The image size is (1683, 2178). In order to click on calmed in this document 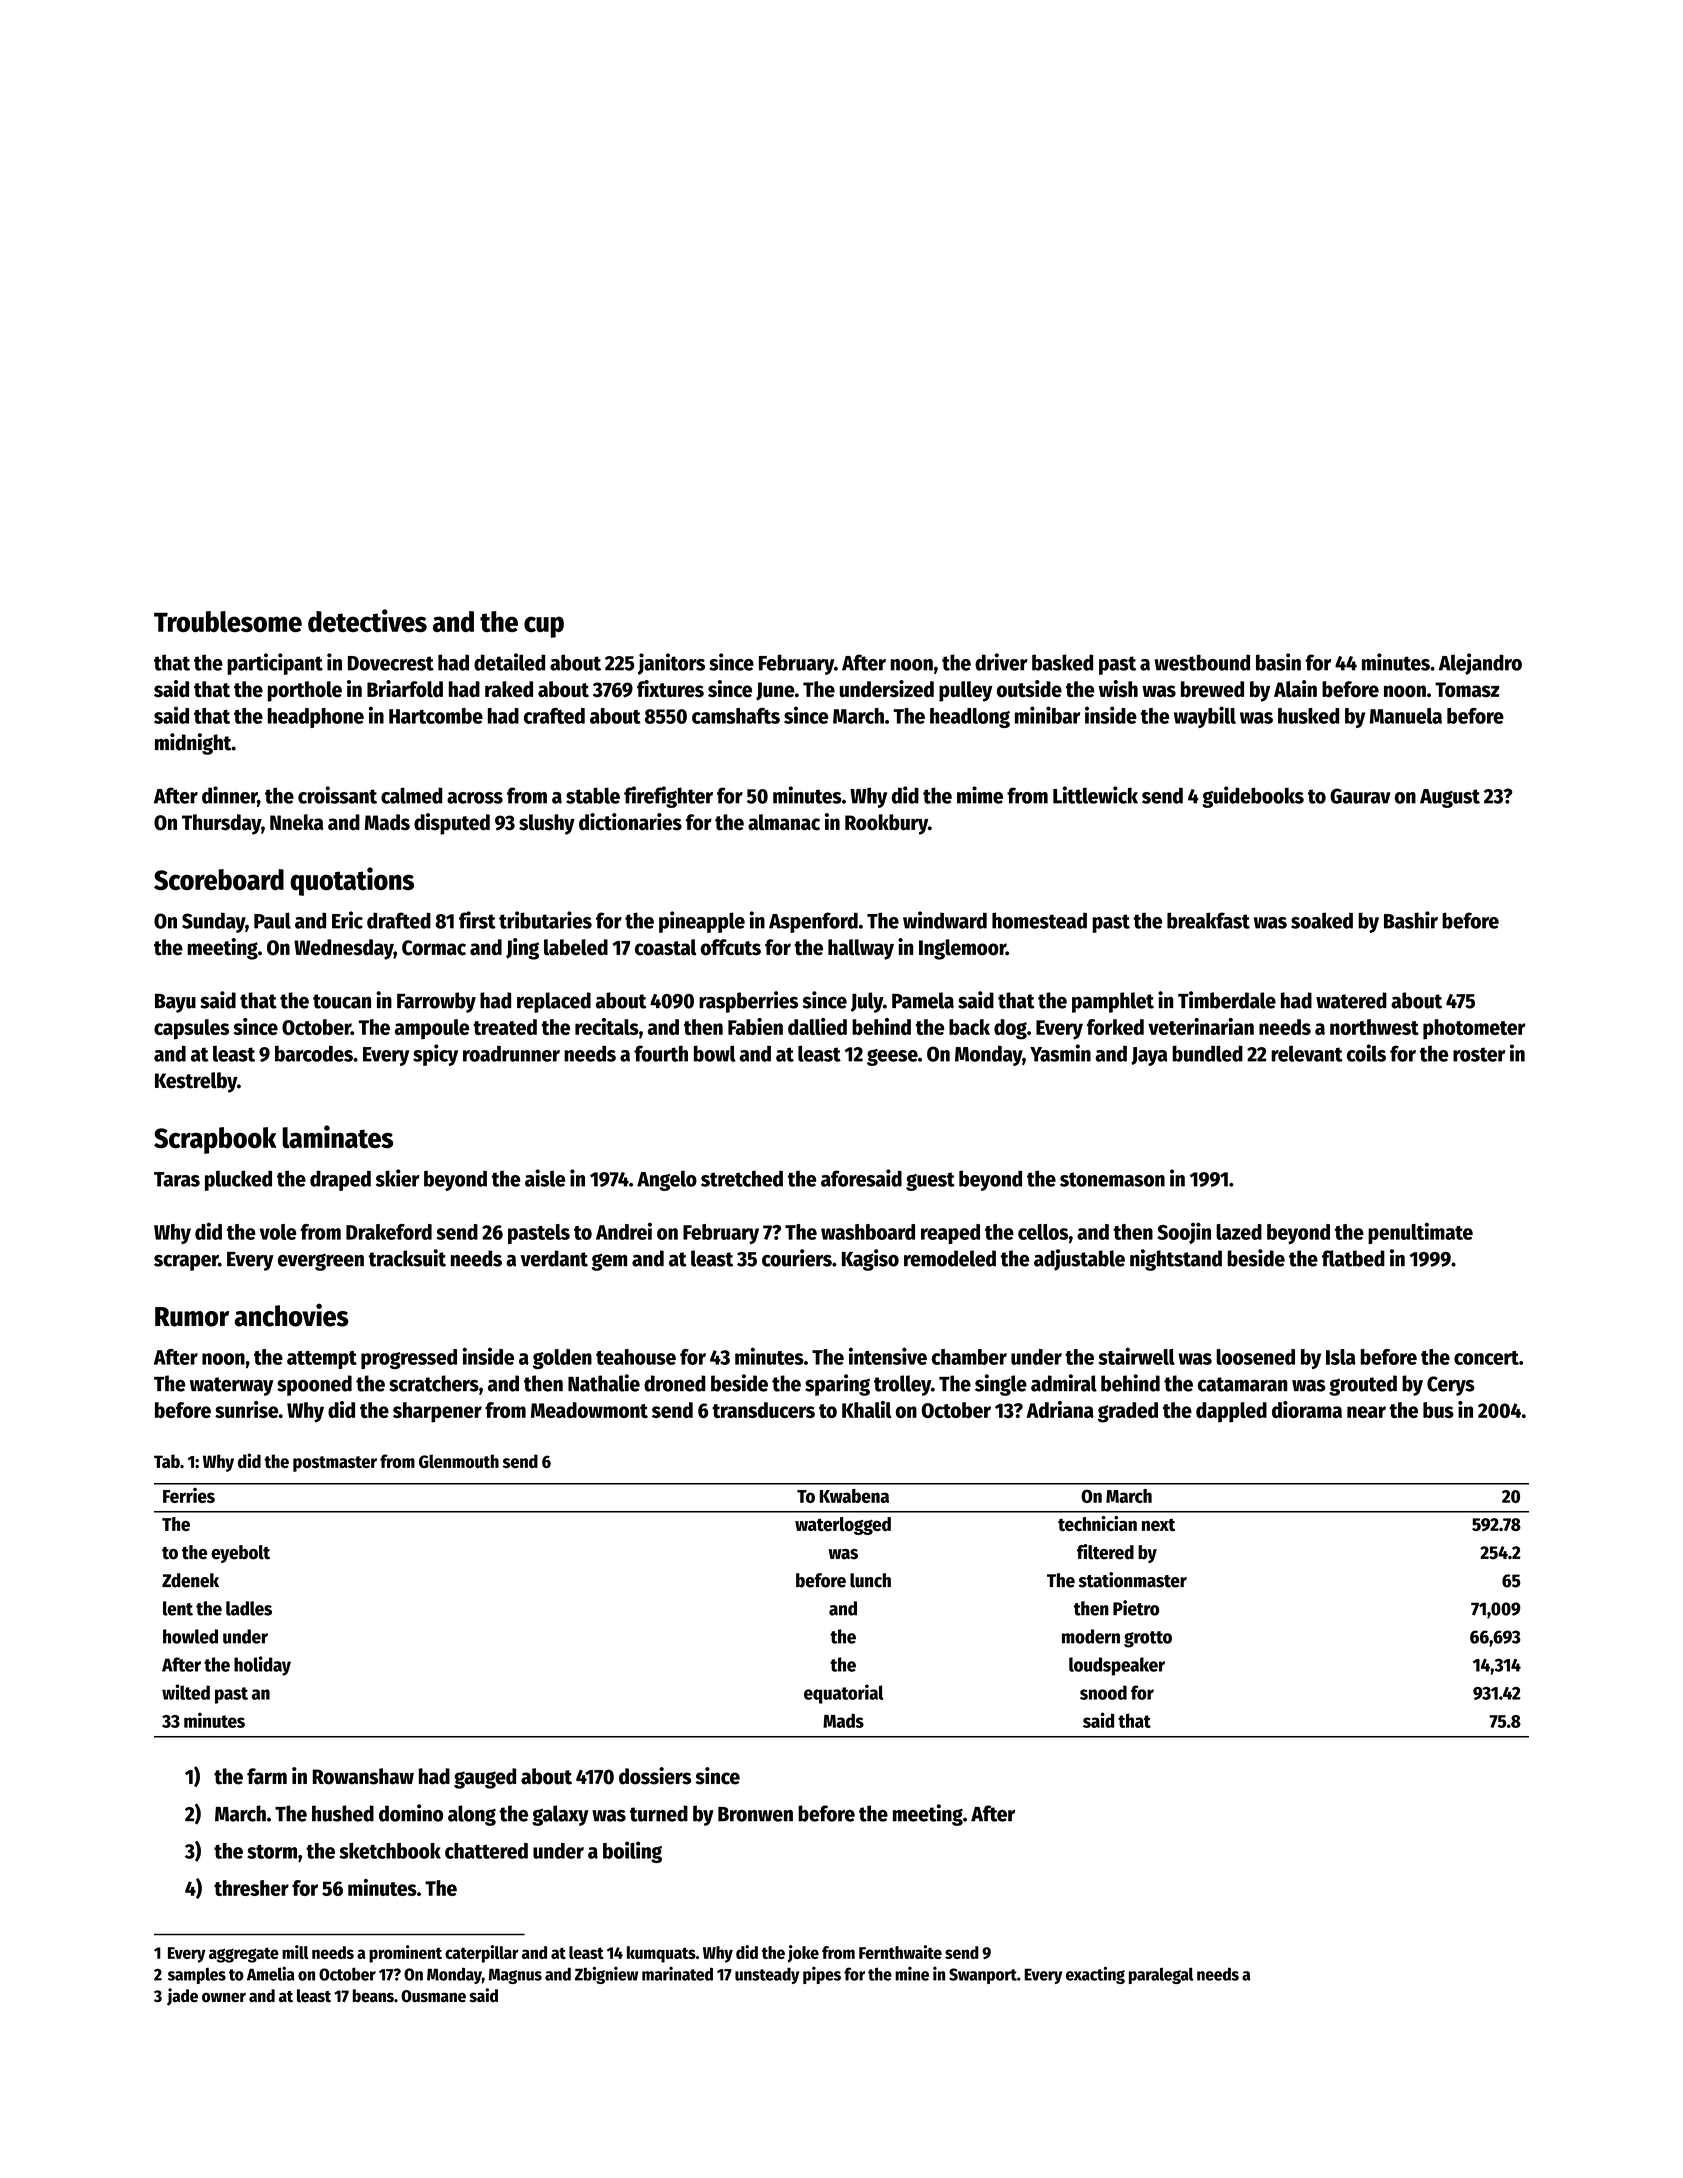, I will do `click(412, 795)`.
